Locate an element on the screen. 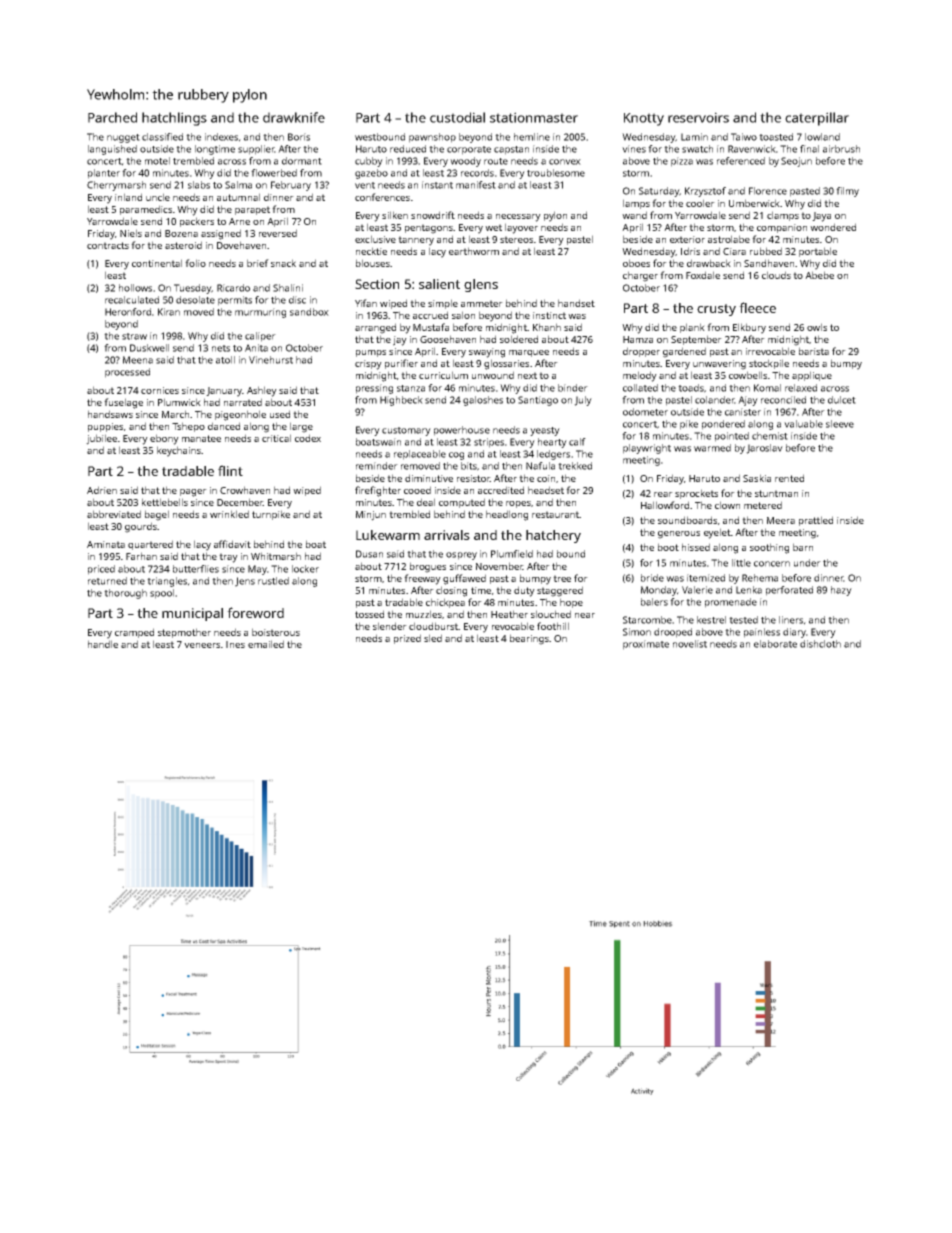  inland is located at coordinates (128, 197).
